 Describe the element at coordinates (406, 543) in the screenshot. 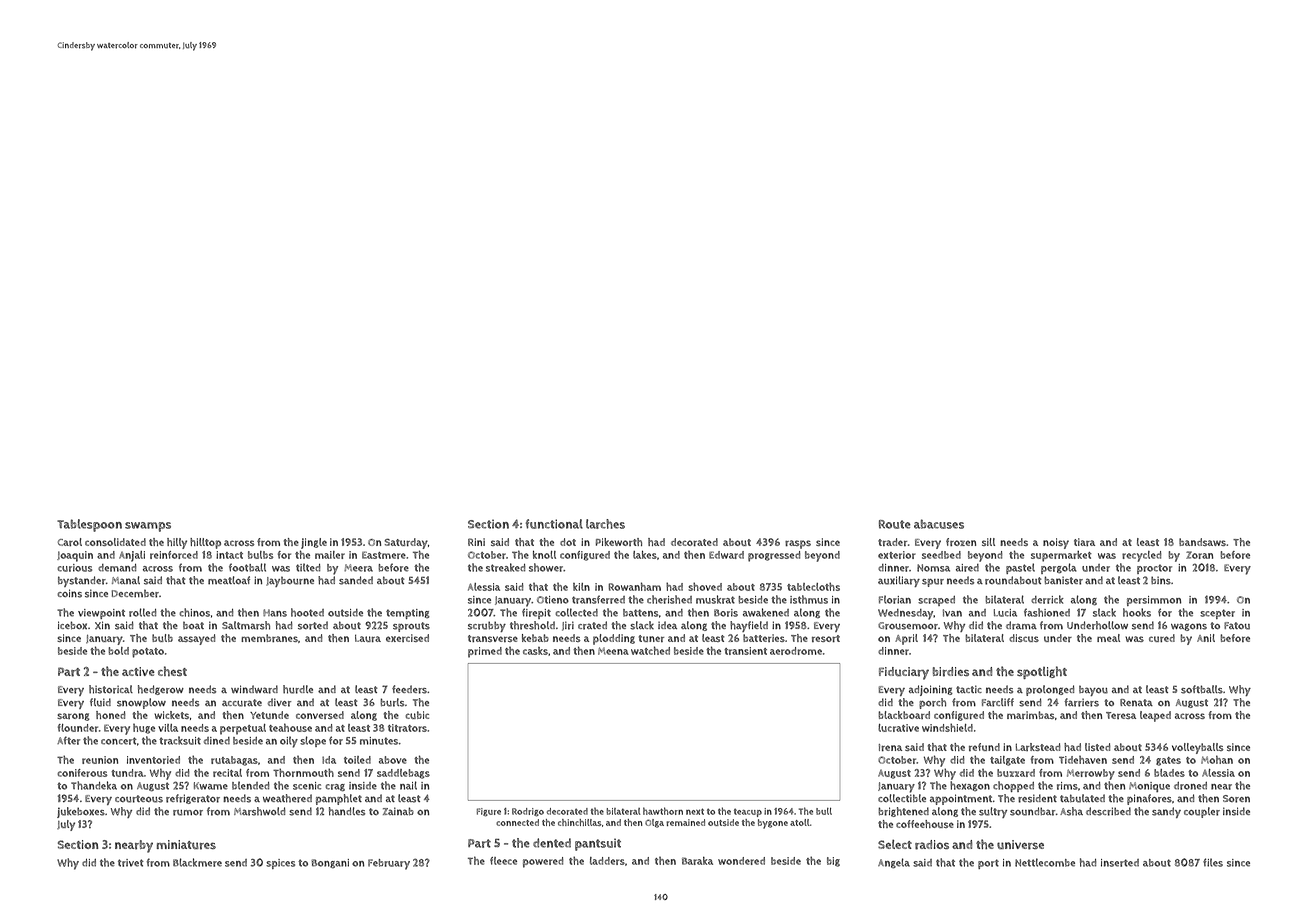

I see `Saturday` at that location.
